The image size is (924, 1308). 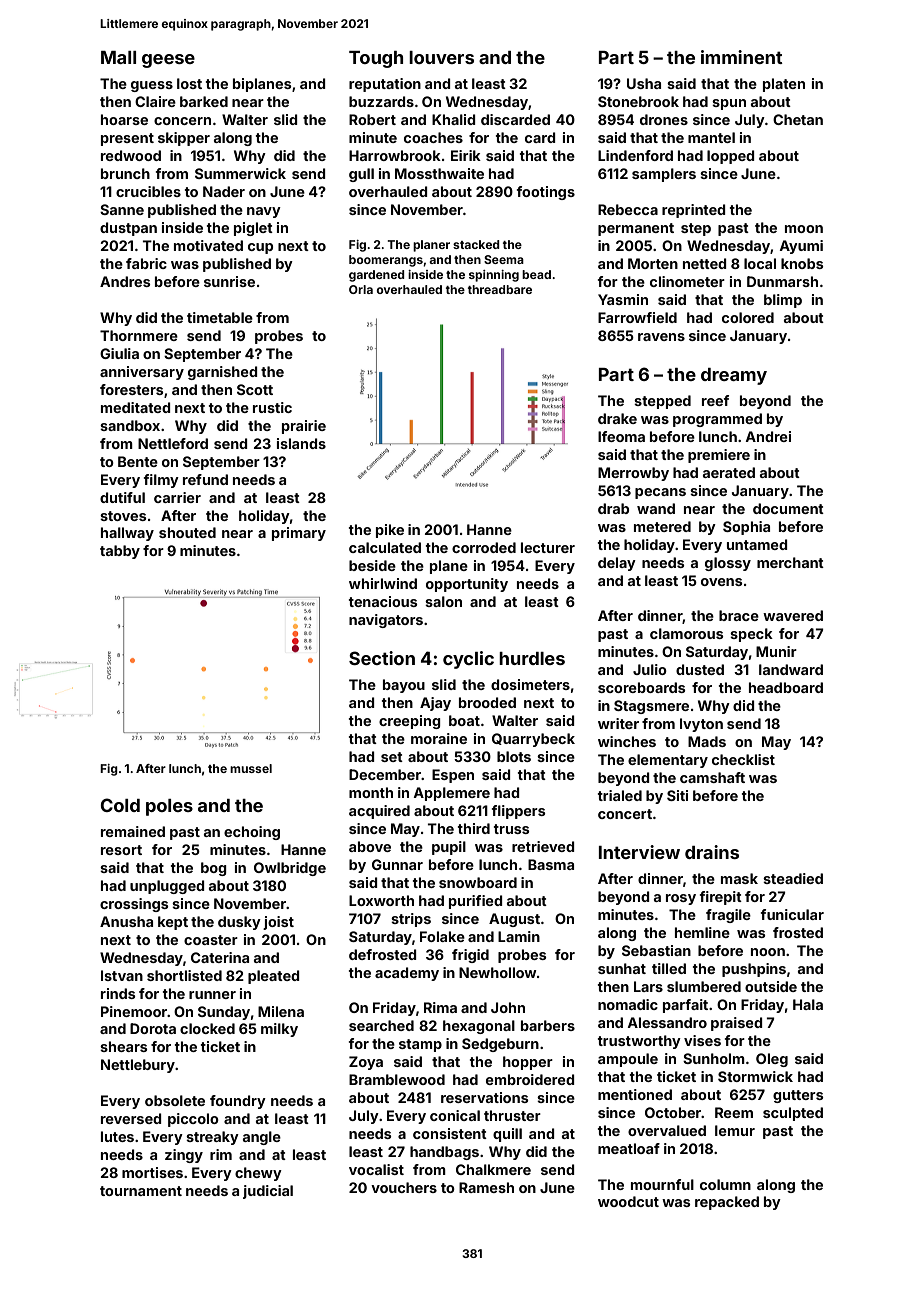 I want to click on outside, so click(x=771, y=986).
